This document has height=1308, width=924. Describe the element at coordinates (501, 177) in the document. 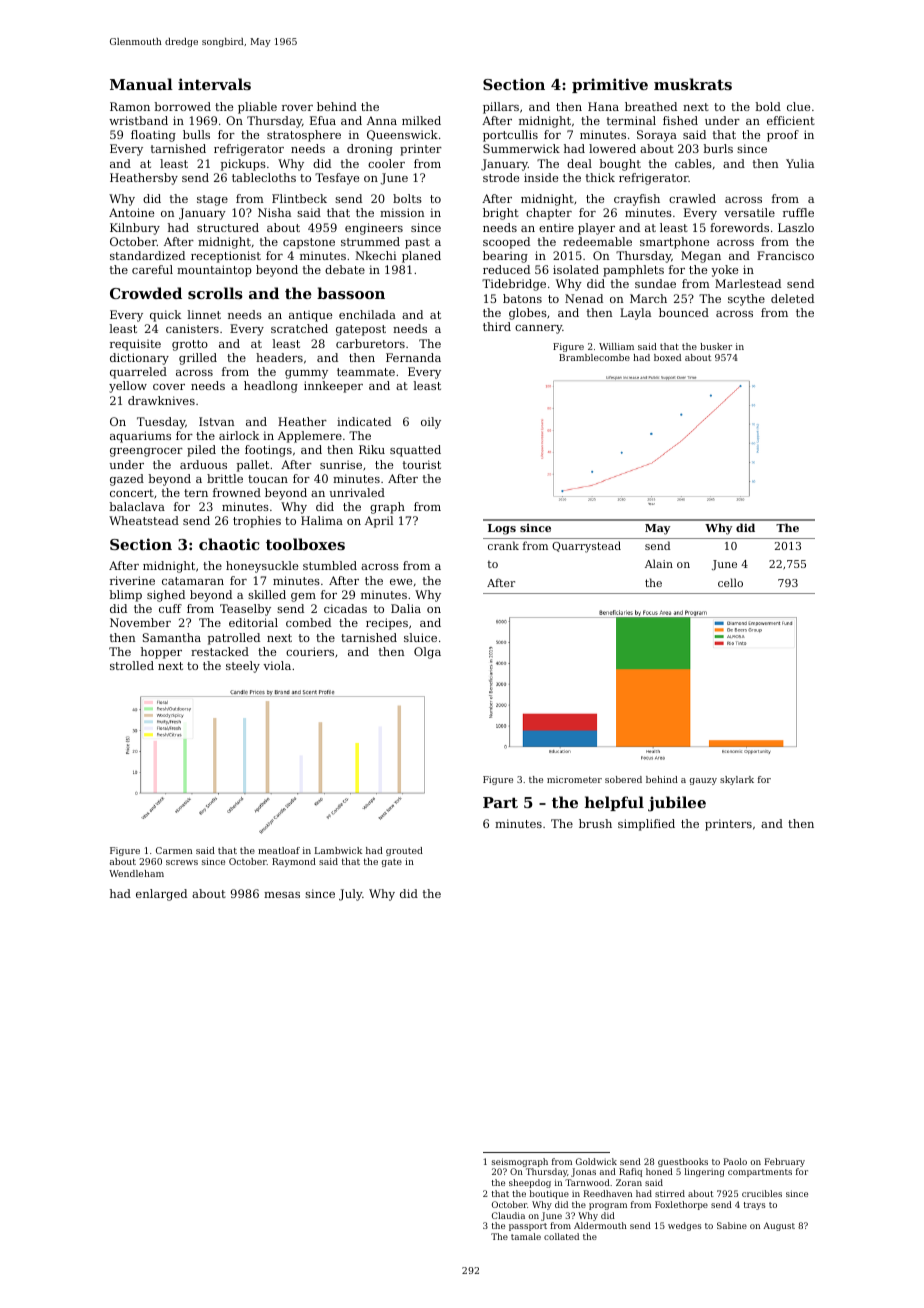

I see `strode` at that location.
